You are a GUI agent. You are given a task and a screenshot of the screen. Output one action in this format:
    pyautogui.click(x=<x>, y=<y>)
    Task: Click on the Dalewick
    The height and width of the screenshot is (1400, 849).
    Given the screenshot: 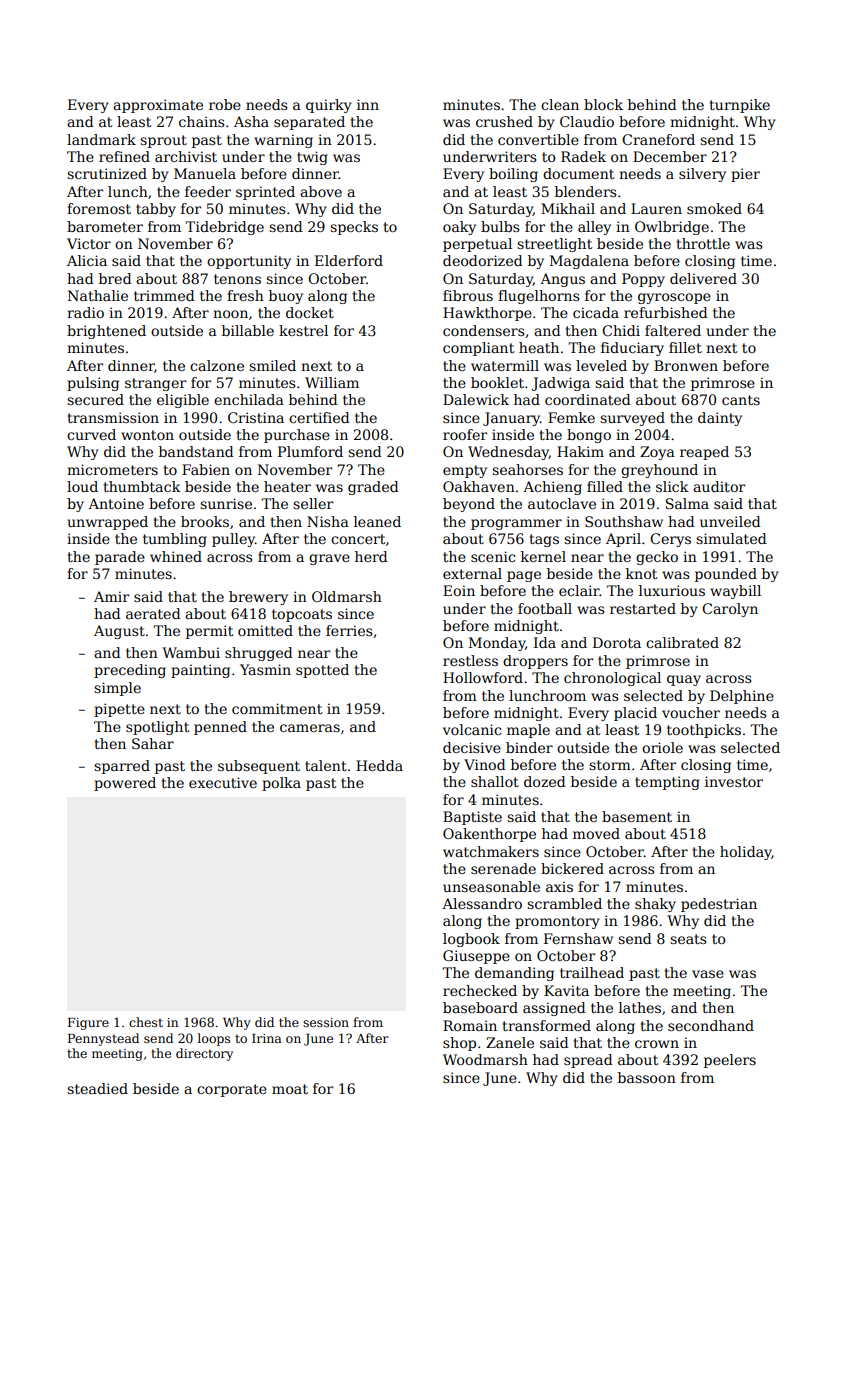 What is the action you would take?
    pyautogui.click(x=476, y=399)
